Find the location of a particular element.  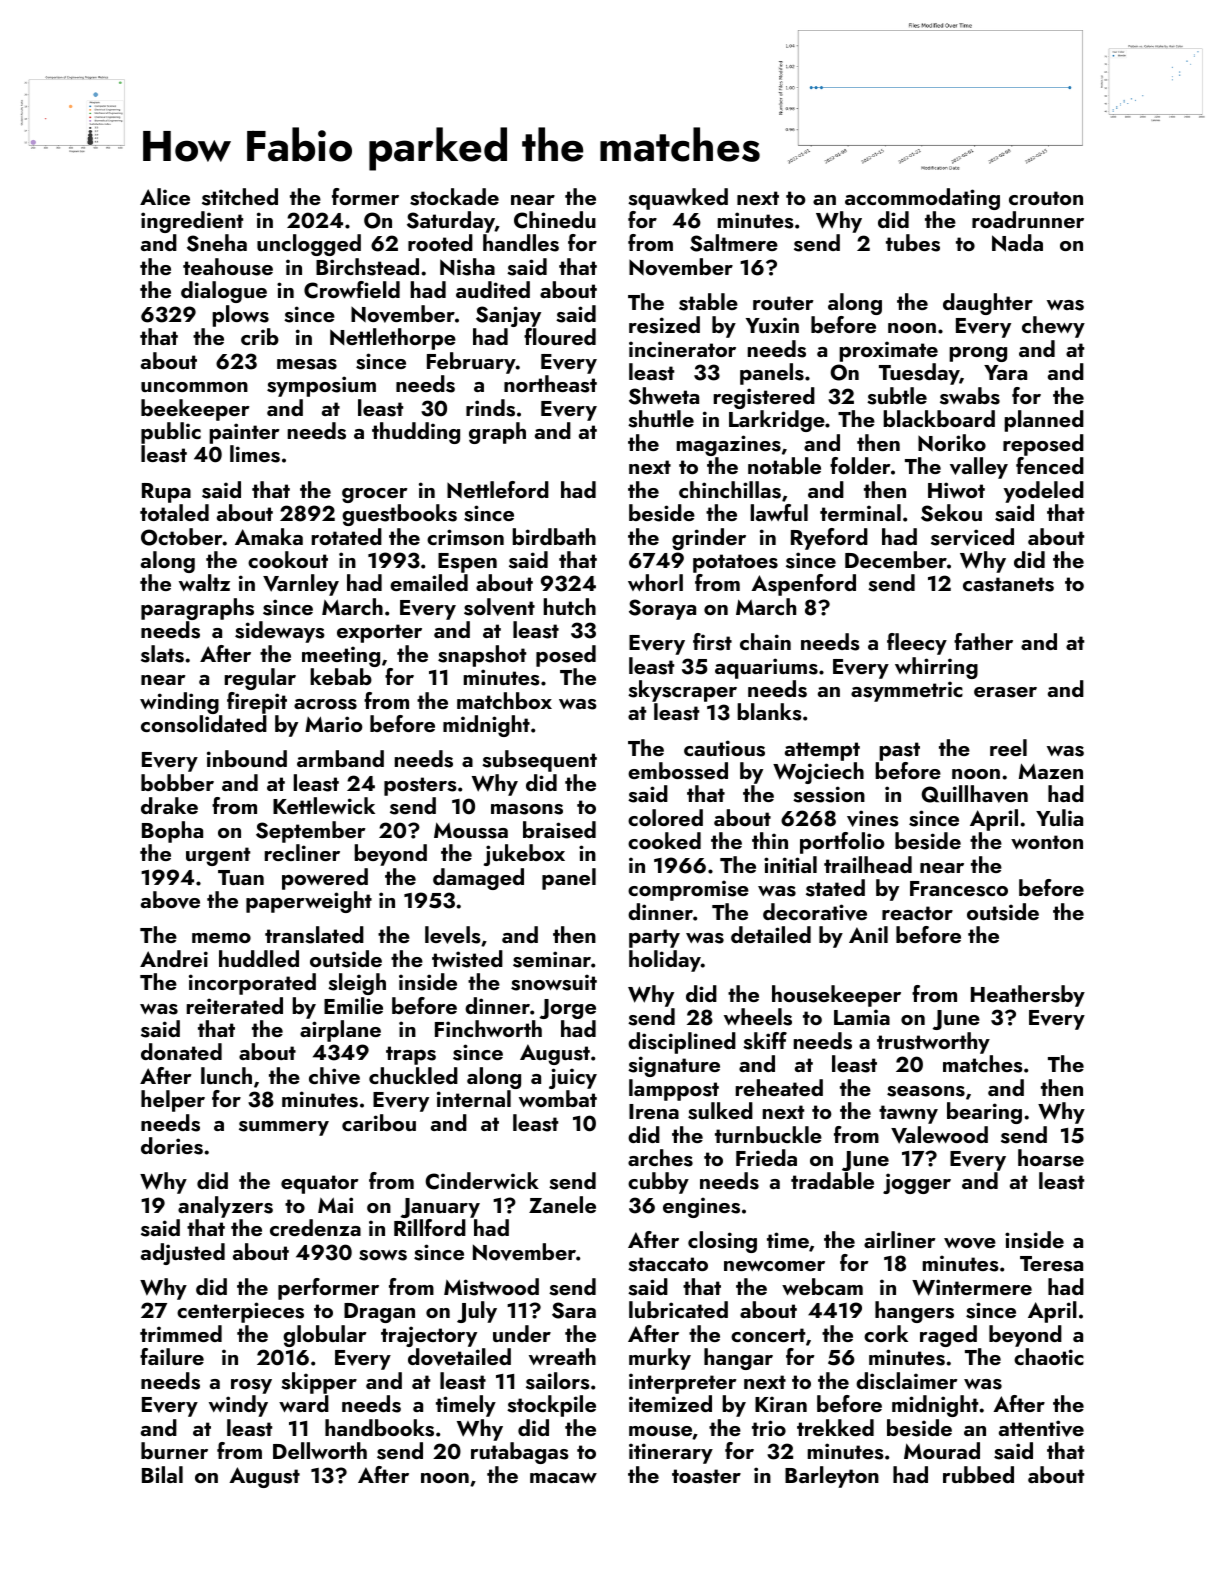

slats is located at coordinates (162, 654).
